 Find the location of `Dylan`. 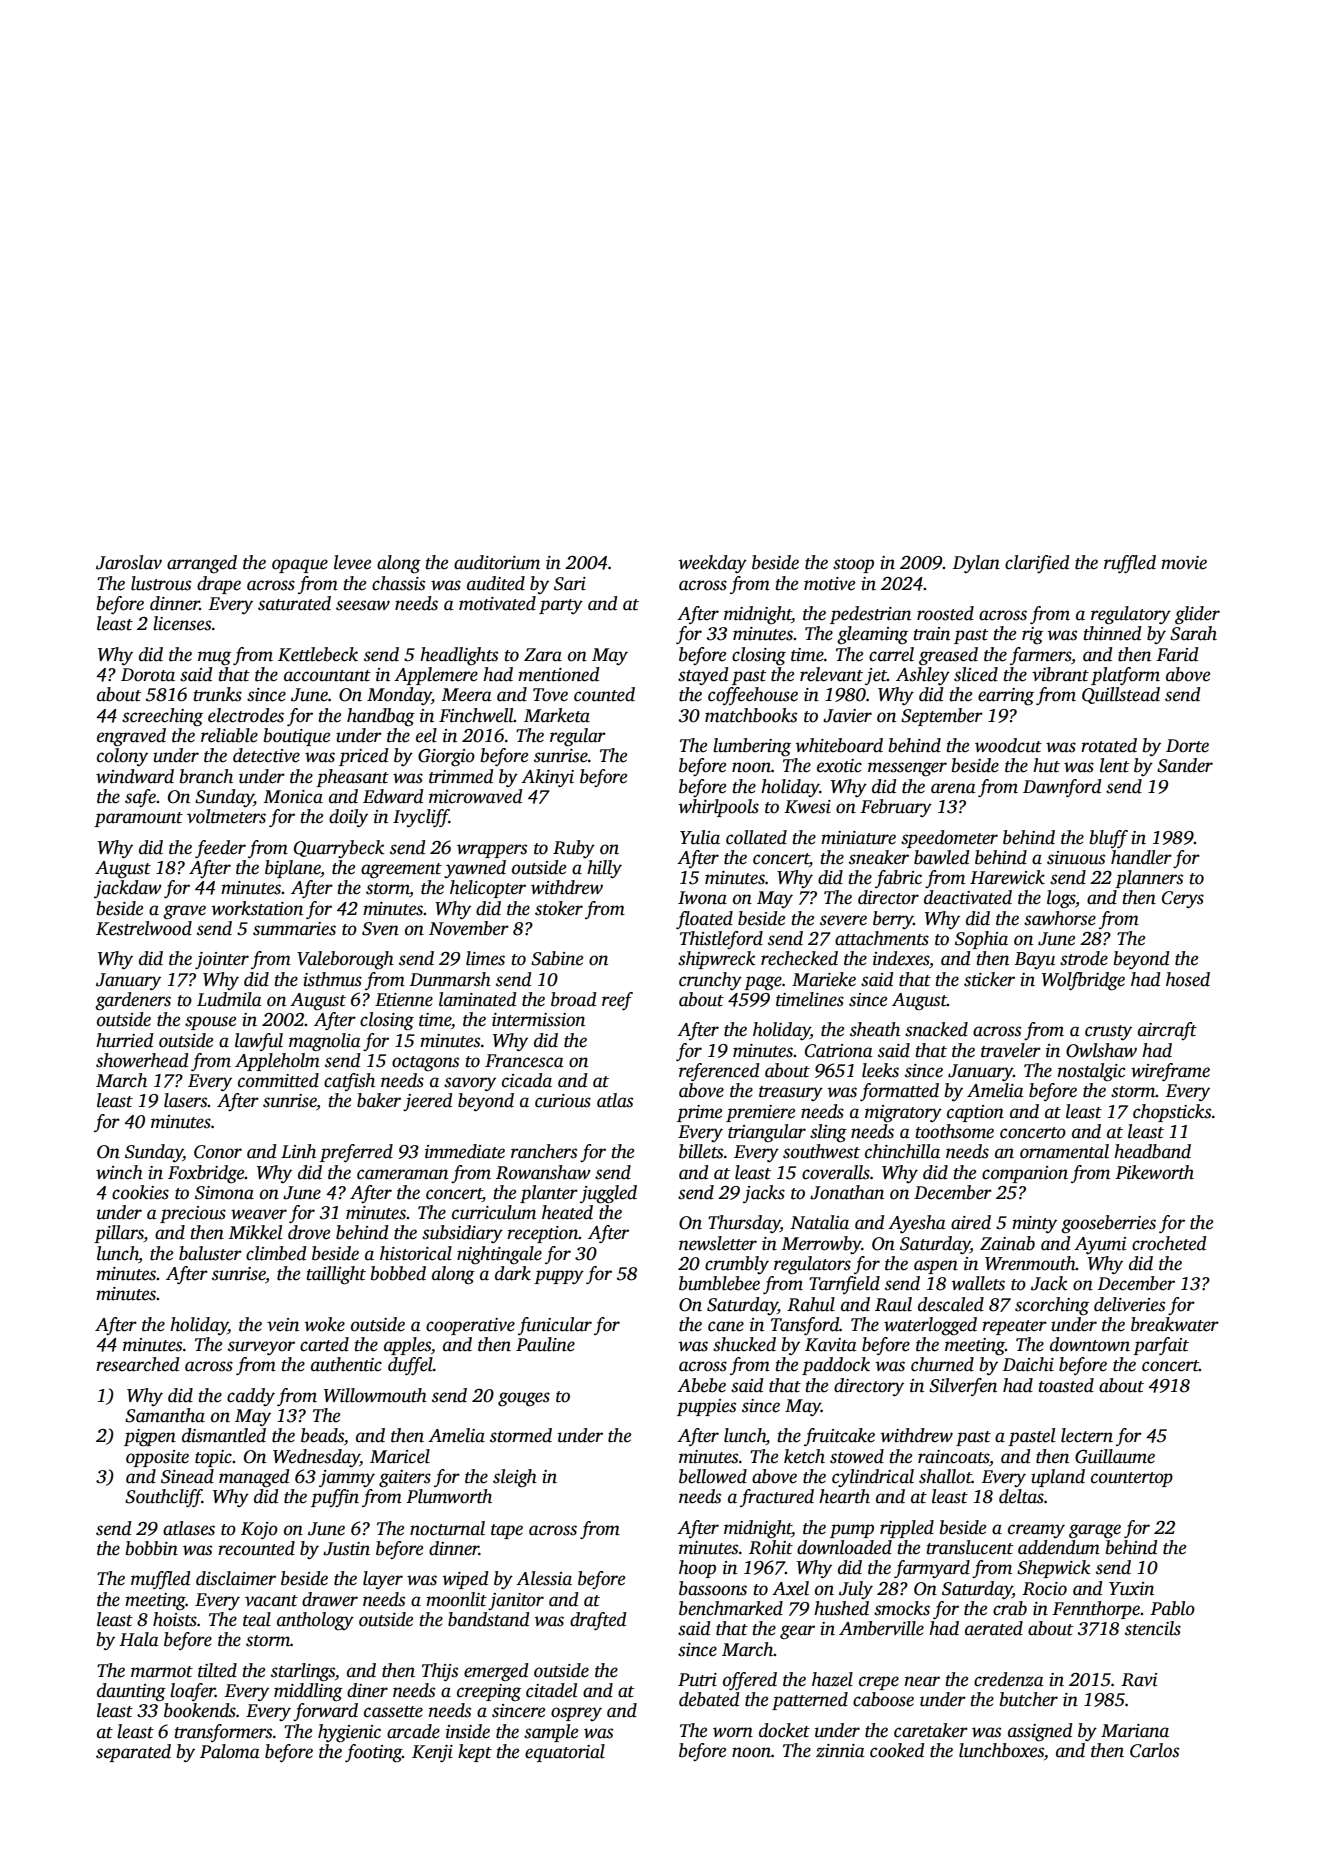

Dylan is located at coordinates (976, 564).
